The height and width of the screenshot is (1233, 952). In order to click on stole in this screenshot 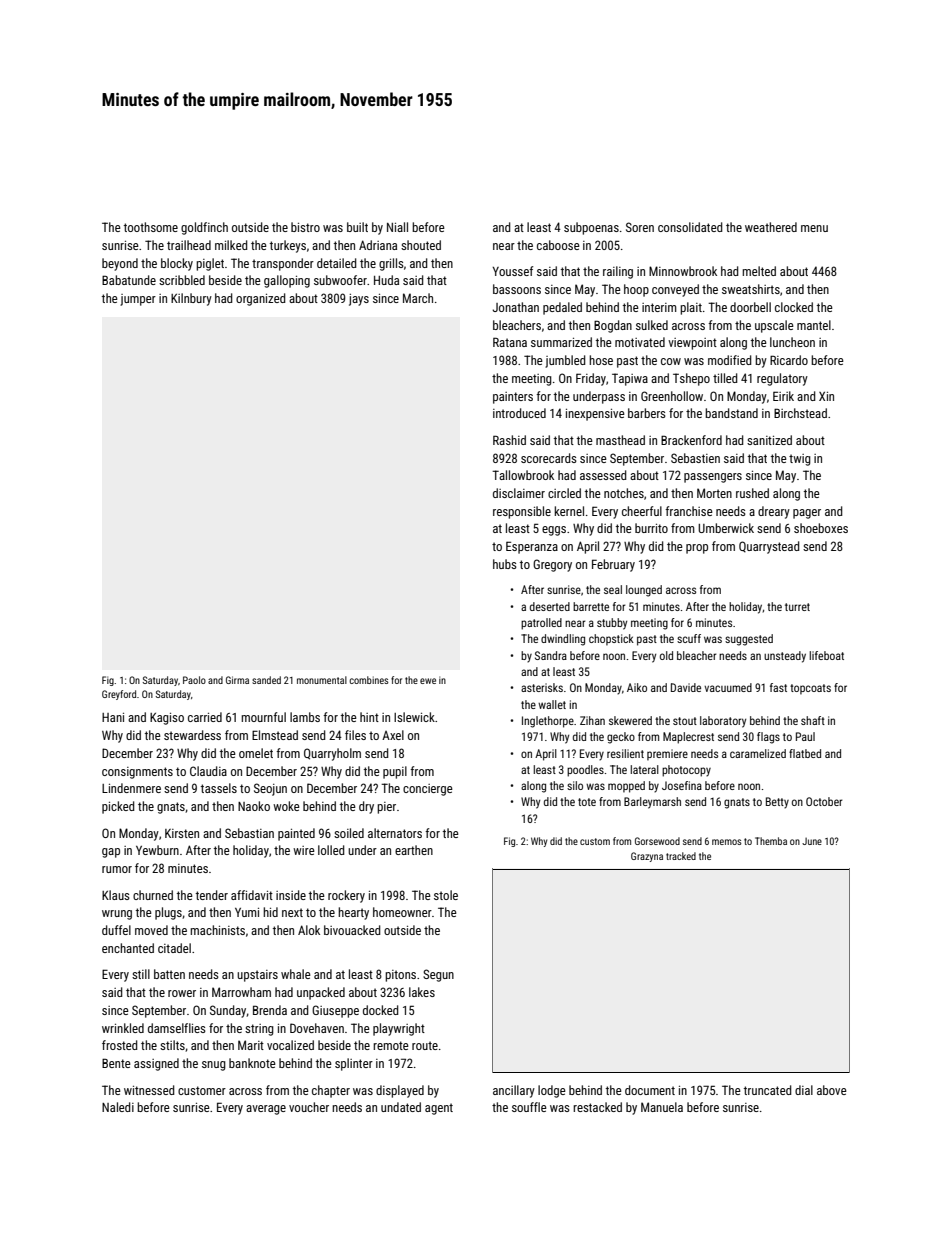, I will do `click(446, 895)`.
